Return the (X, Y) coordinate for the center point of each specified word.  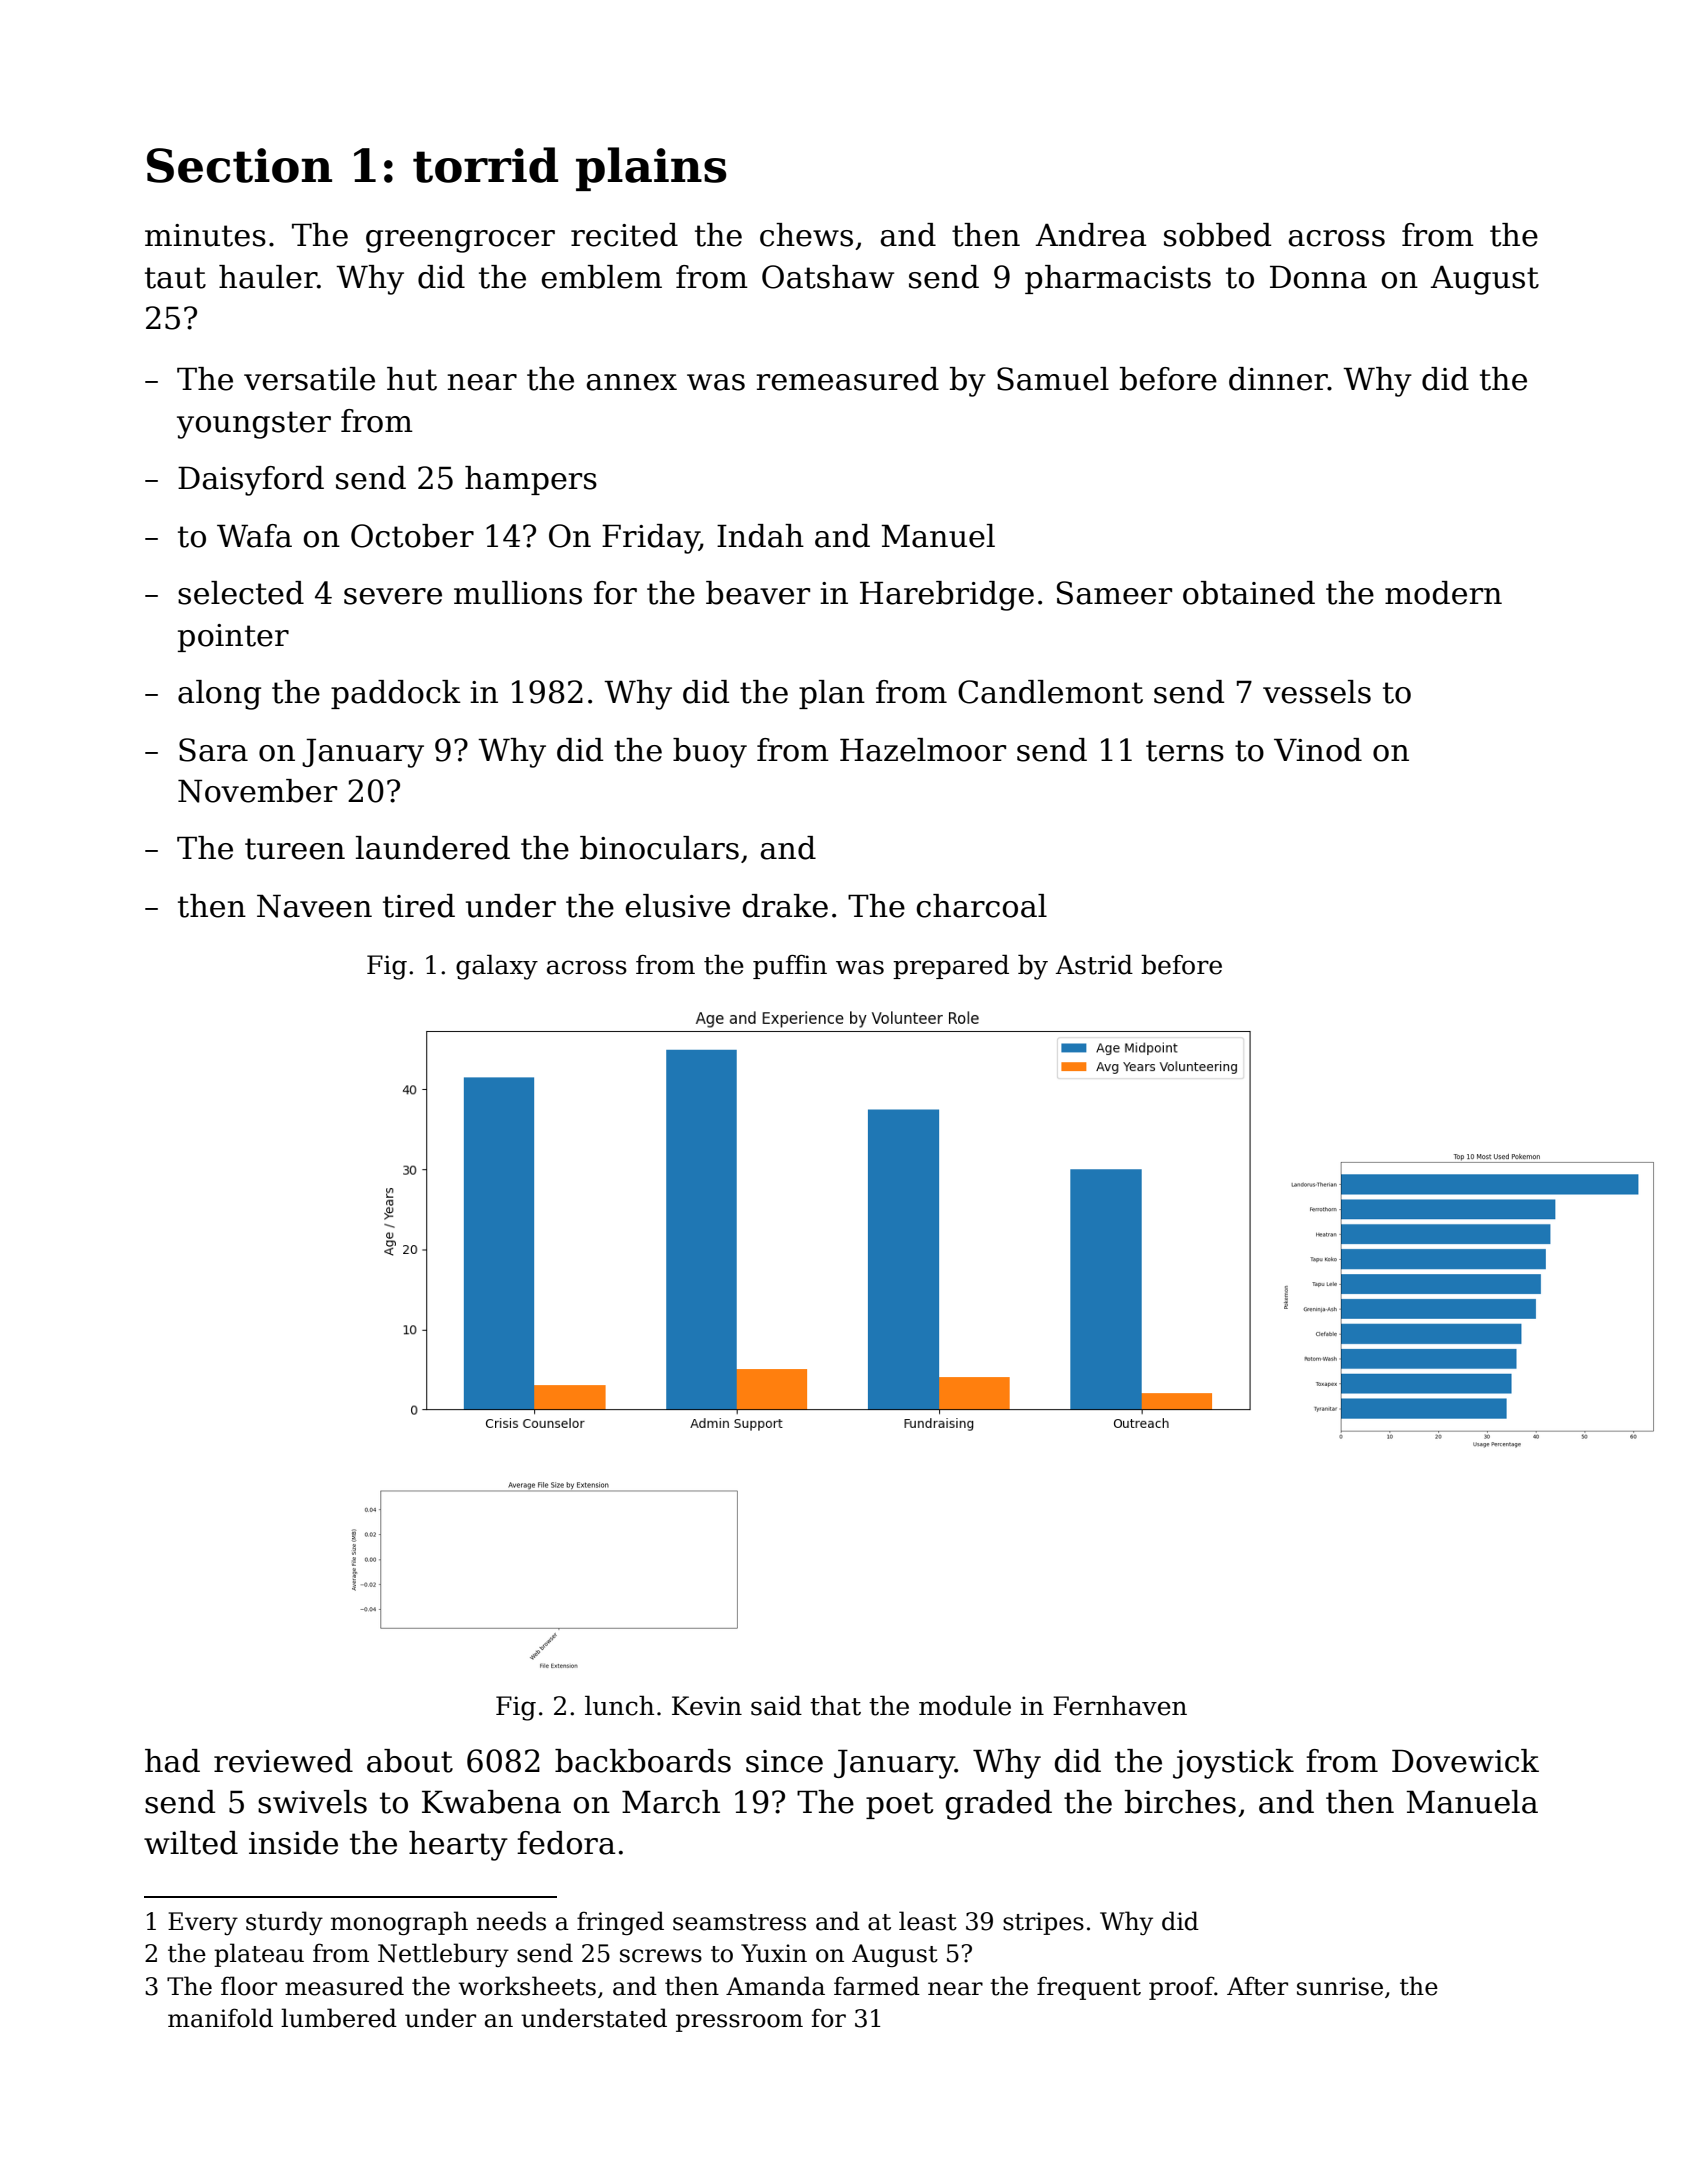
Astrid (1094, 964)
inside (293, 1843)
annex (631, 382)
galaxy (497, 967)
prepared (951, 966)
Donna (1318, 277)
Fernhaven (1120, 1705)
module (965, 1705)
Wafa (254, 536)
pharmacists (1118, 279)
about (410, 1761)
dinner (1278, 379)
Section (239, 165)
